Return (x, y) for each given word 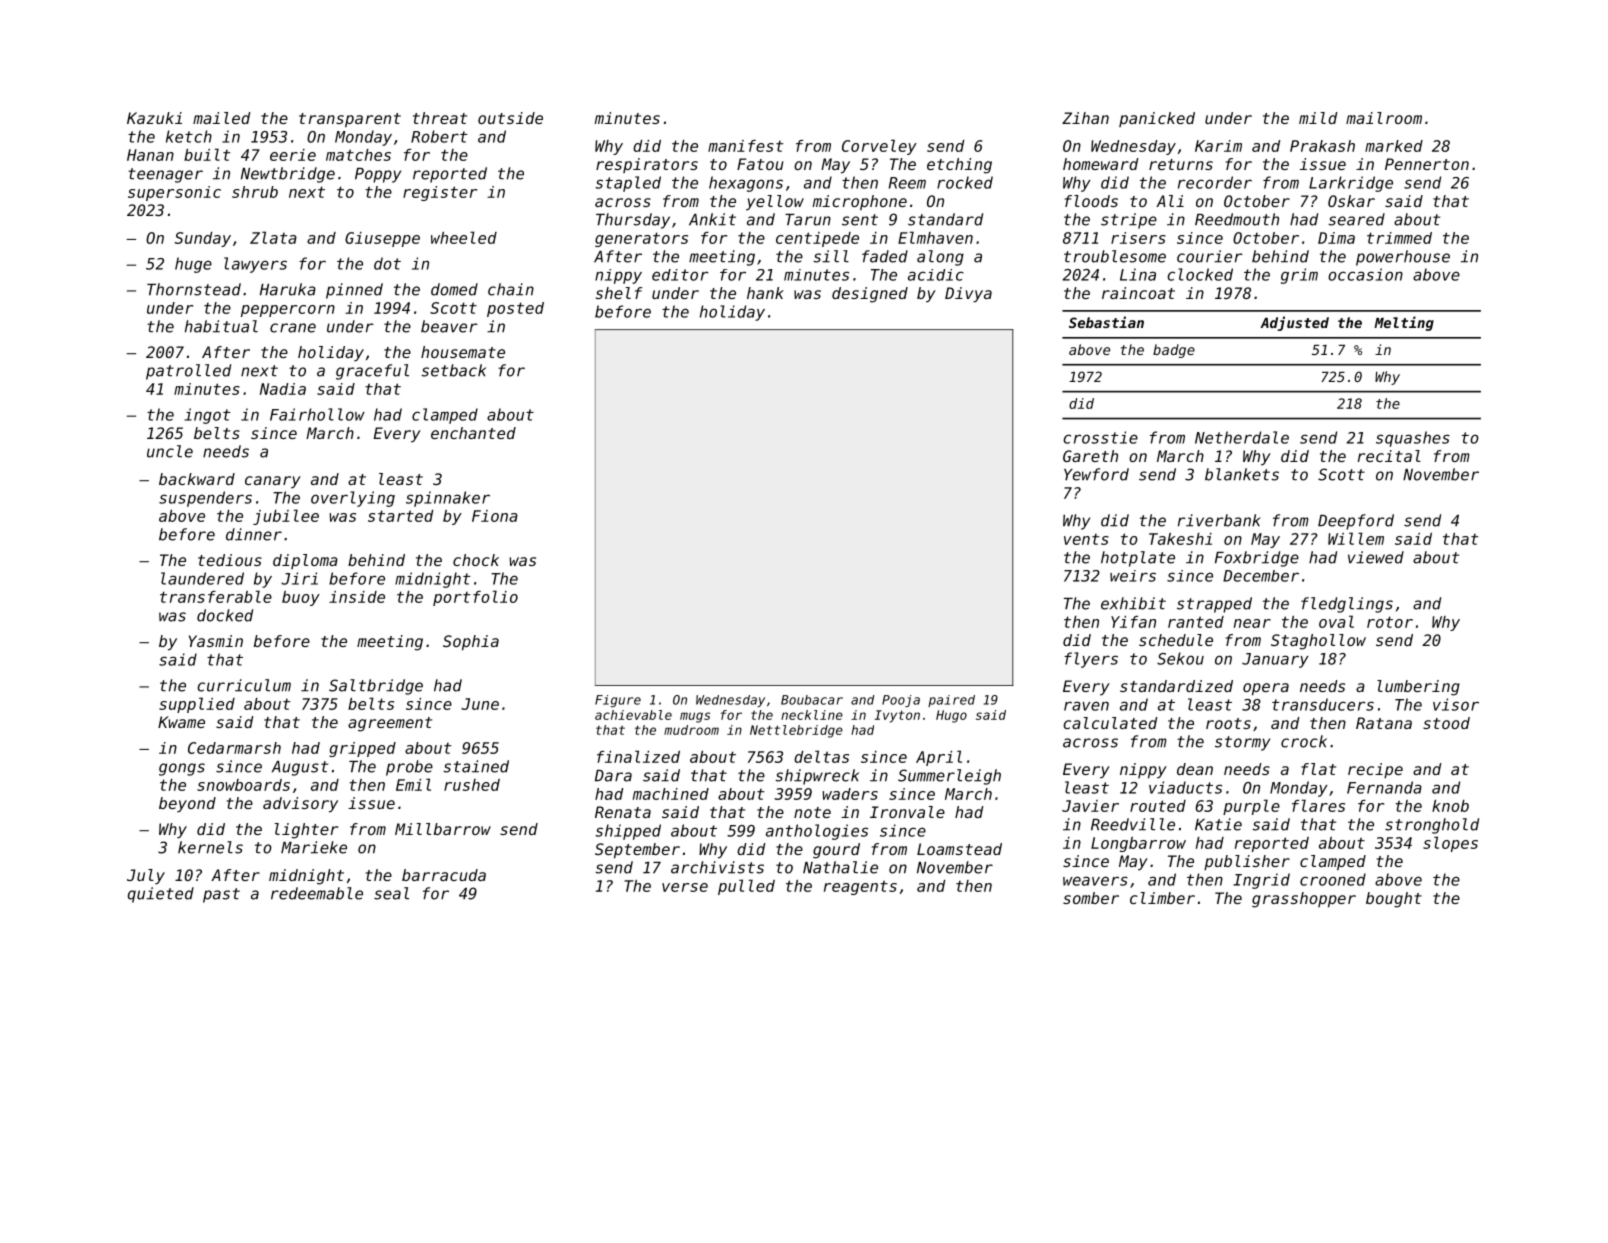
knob (1450, 806)
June (480, 704)
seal (391, 893)
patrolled (188, 372)
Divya (968, 295)
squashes (1413, 439)
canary (273, 482)
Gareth (1090, 456)
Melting (1404, 323)
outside (510, 118)
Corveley (879, 147)
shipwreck (817, 777)
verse (685, 887)
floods (1091, 201)
